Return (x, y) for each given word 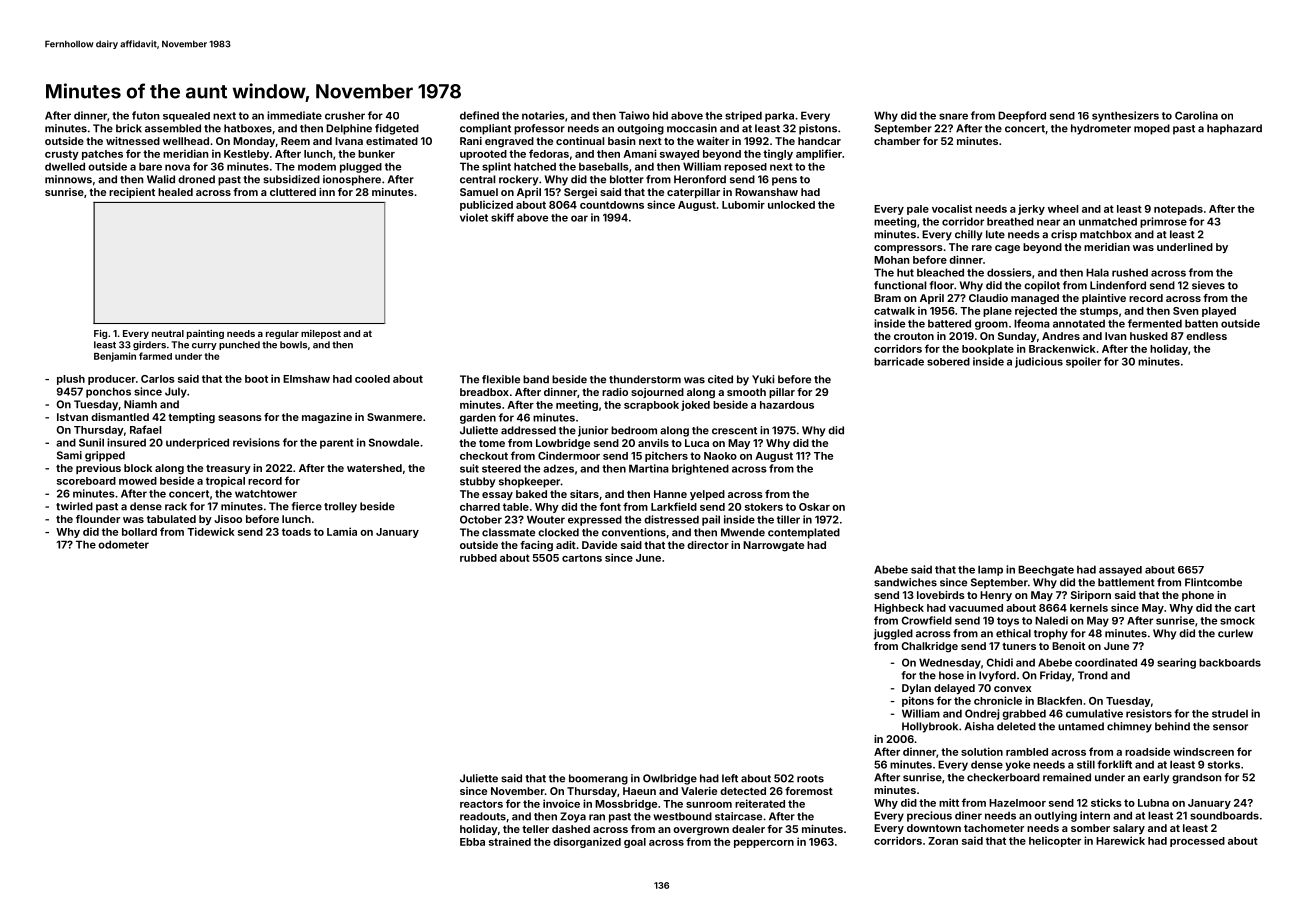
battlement (1126, 582)
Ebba (472, 842)
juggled (893, 634)
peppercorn (764, 844)
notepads (1178, 210)
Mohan (892, 260)
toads (296, 532)
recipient (132, 193)
